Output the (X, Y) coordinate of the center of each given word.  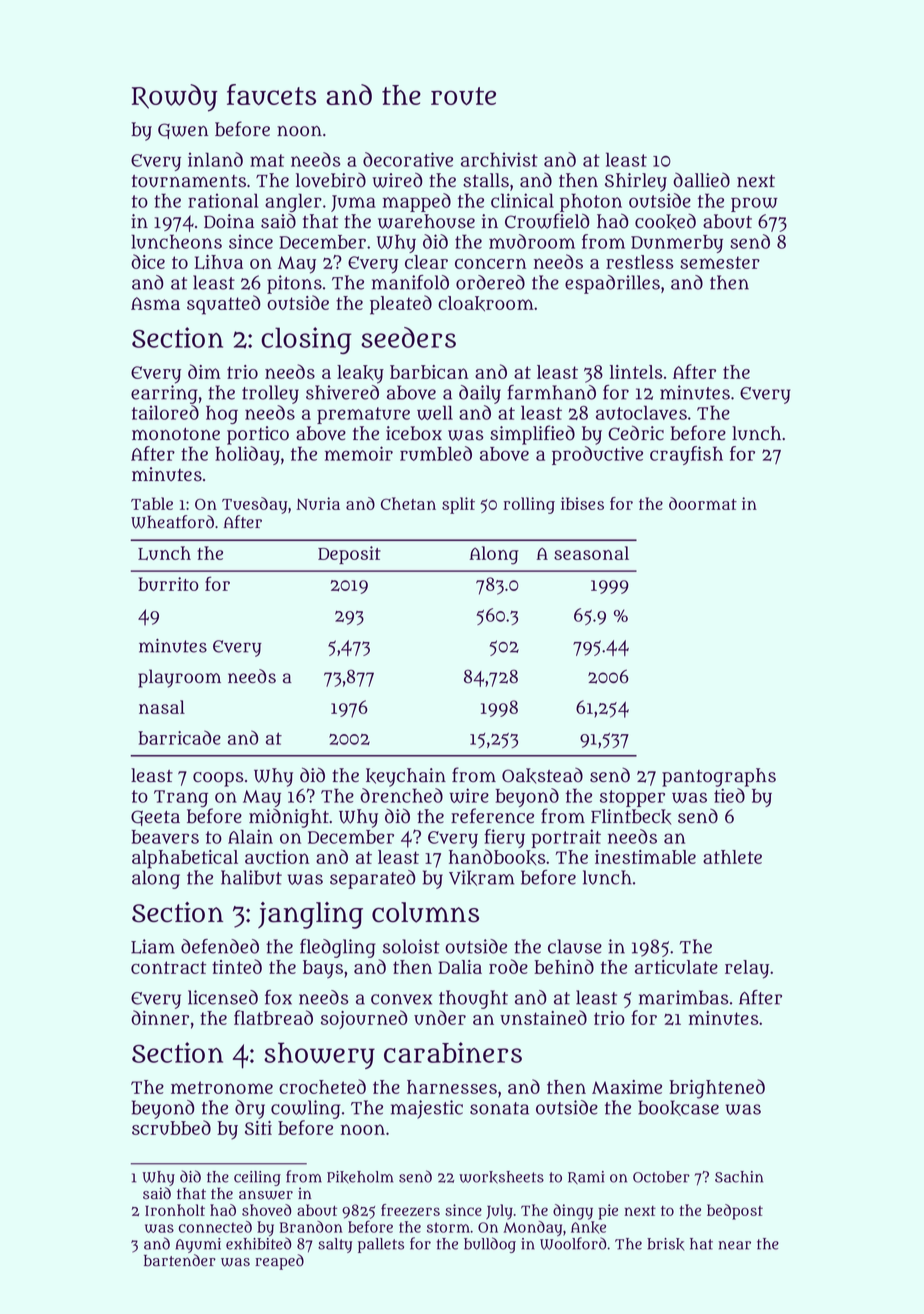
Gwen (183, 131)
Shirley (636, 182)
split (458, 505)
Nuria (318, 503)
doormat (703, 503)
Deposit (349, 555)
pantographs (719, 777)
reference (492, 816)
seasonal (591, 553)
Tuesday (254, 505)
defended (220, 946)
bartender (180, 1260)
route (463, 96)
